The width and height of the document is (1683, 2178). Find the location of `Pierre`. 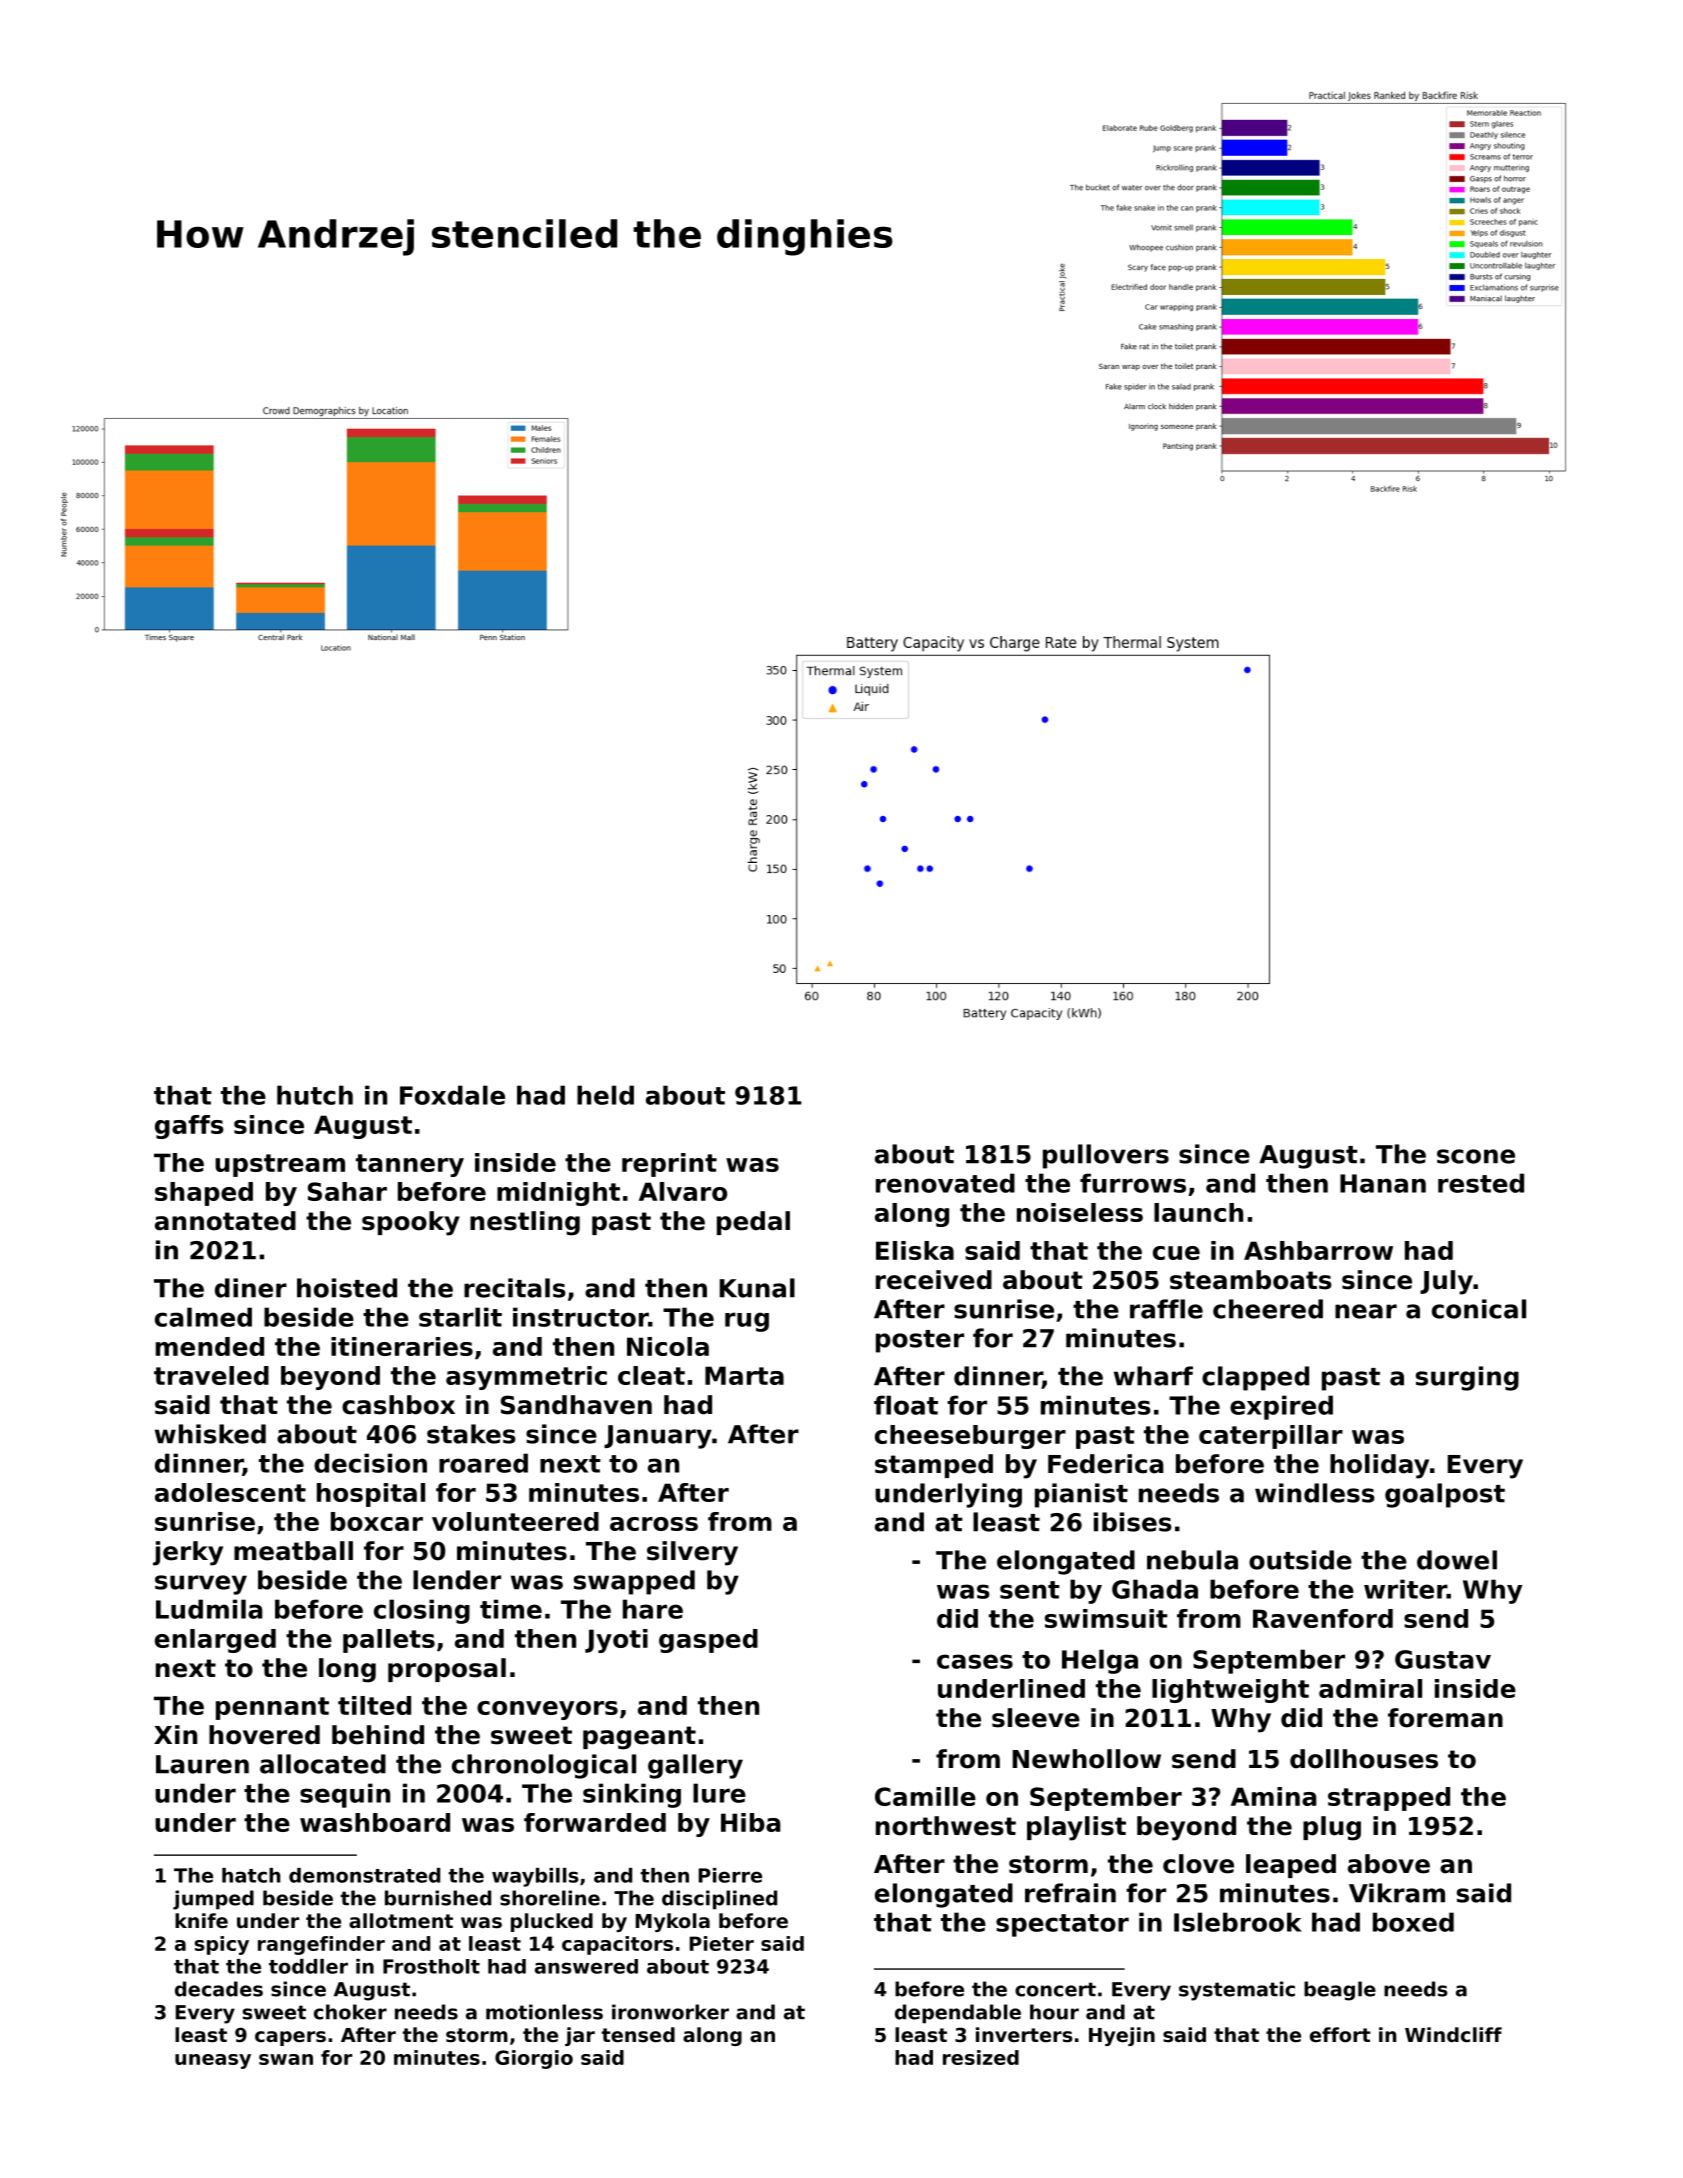

Pierre is located at coordinates (730, 1875).
